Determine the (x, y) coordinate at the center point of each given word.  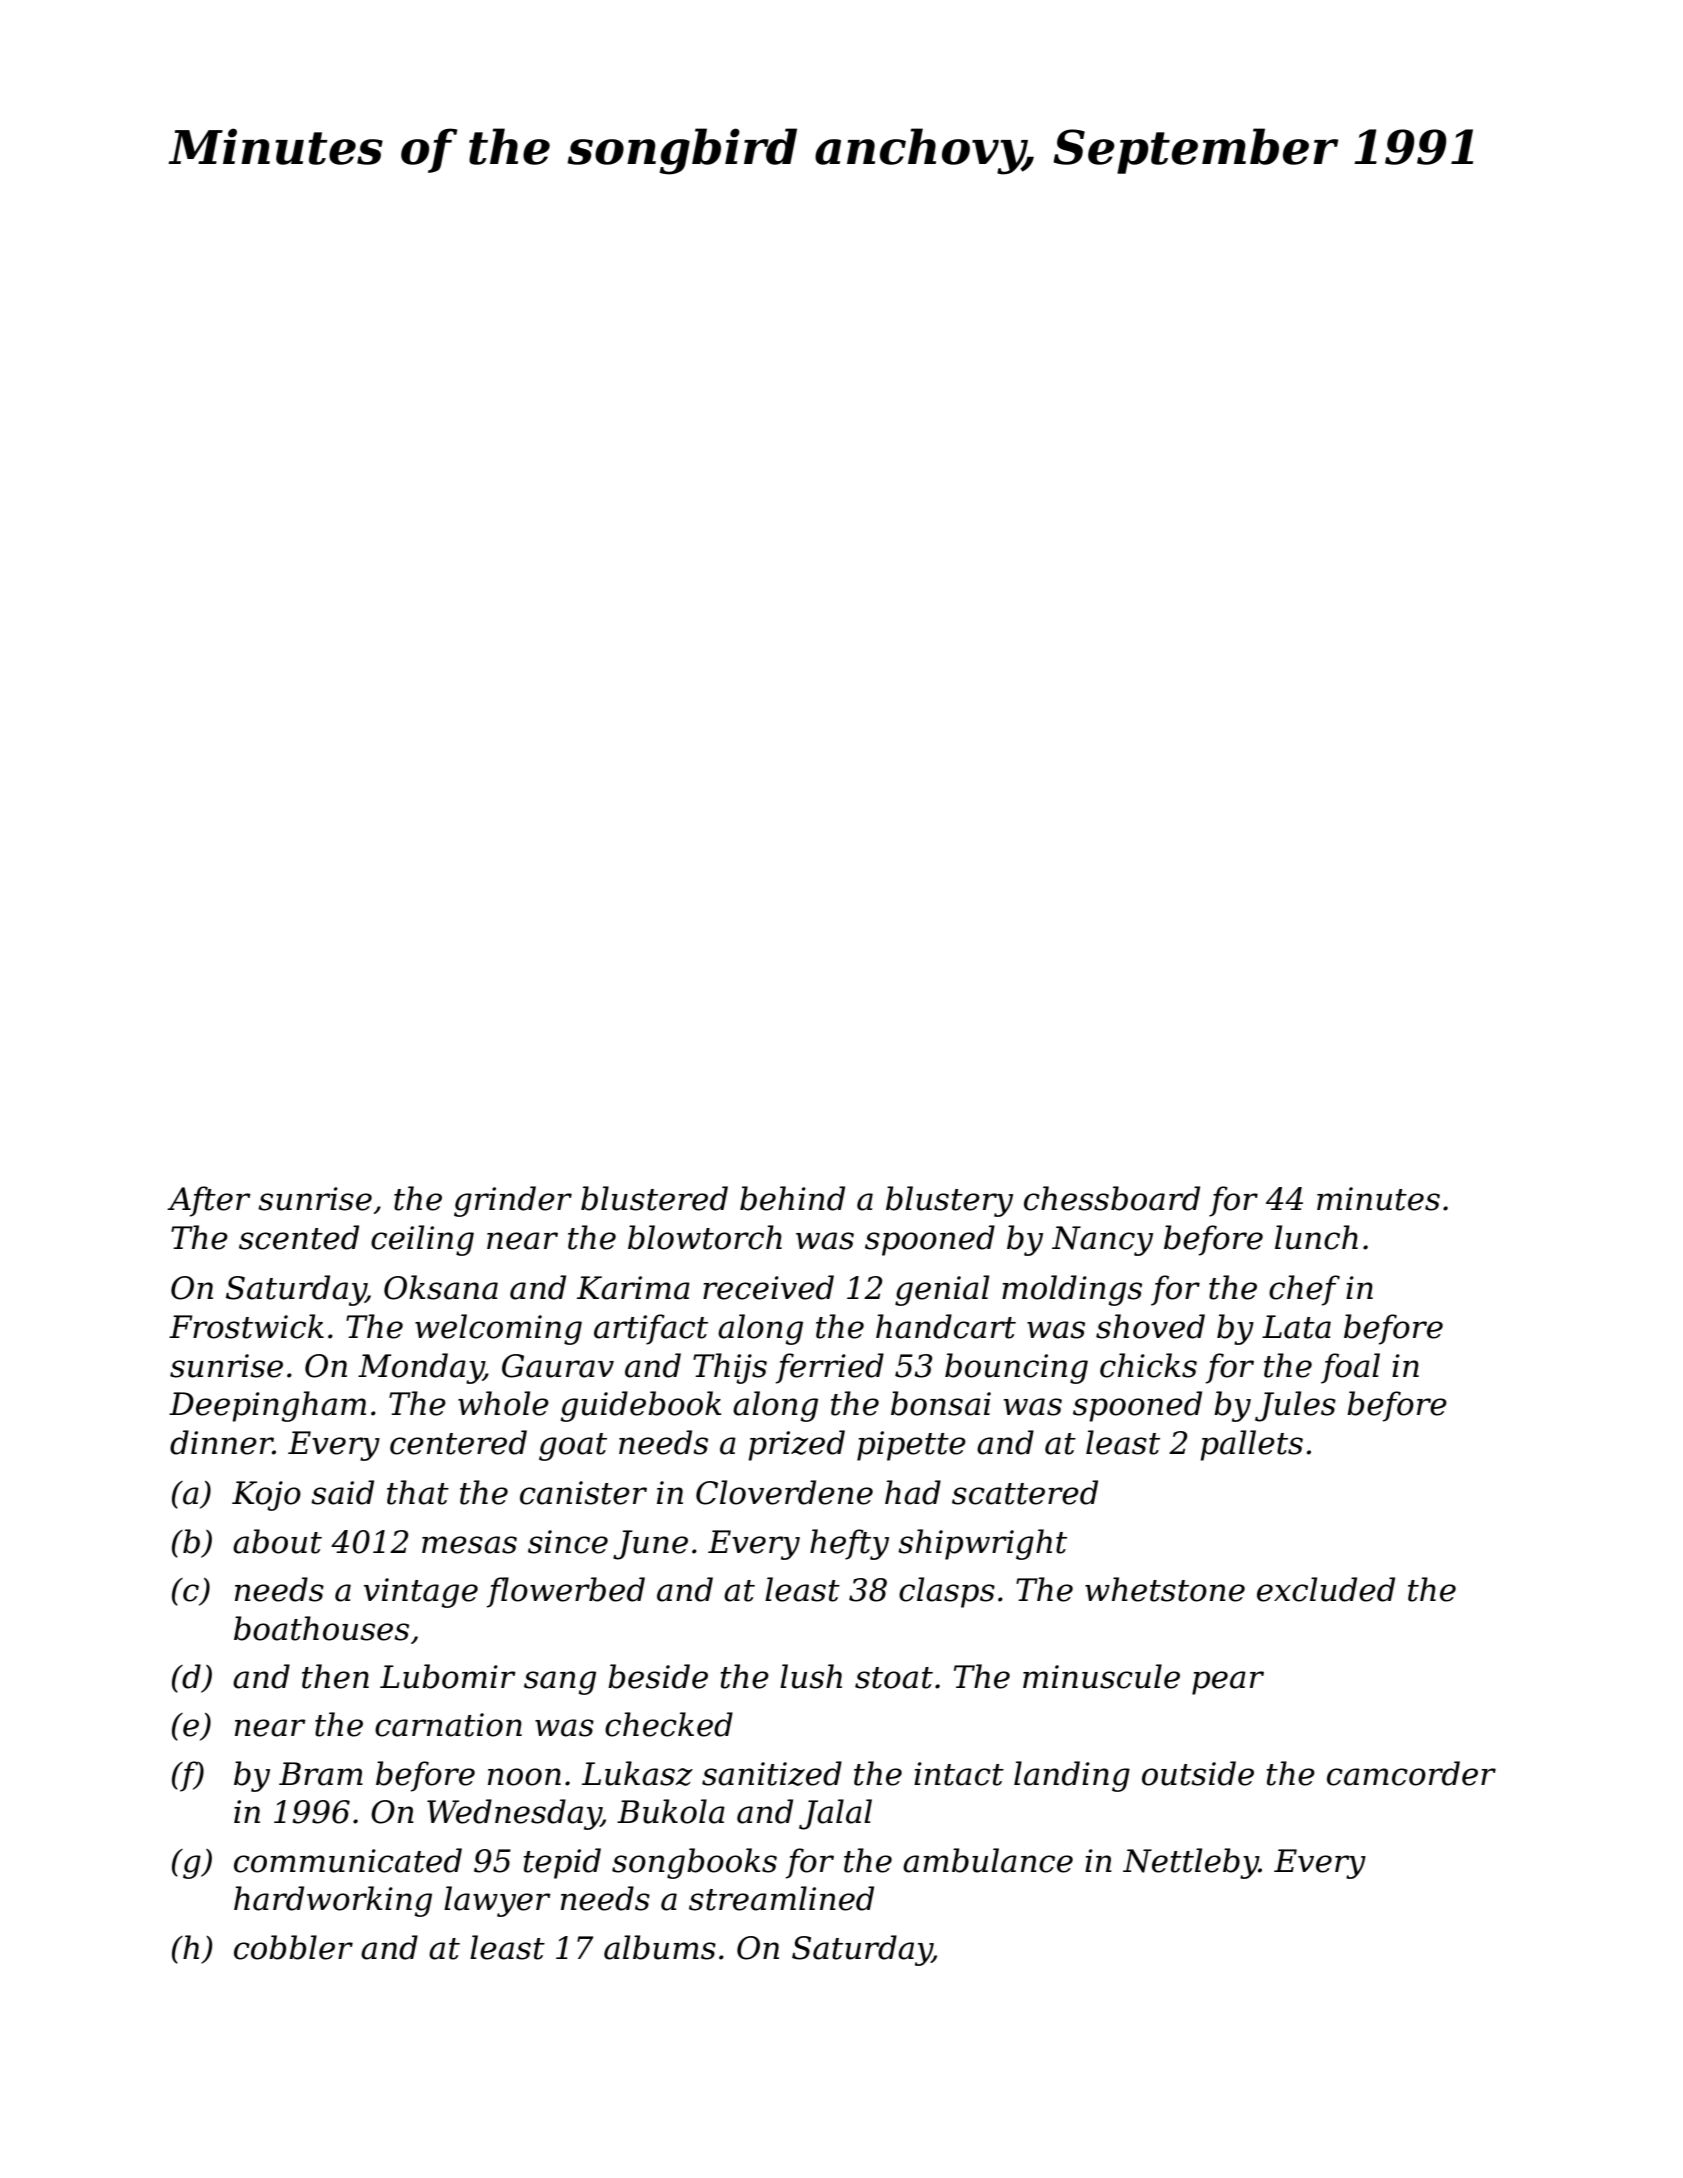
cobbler (293, 1947)
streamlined (781, 1898)
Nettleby (1191, 1863)
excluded (1326, 1589)
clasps (947, 1592)
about (277, 1541)
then (335, 1676)
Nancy (1102, 1241)
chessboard (1112, 1198)
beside (658, 1676)
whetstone (1165, 1589)
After (209, 1201)
